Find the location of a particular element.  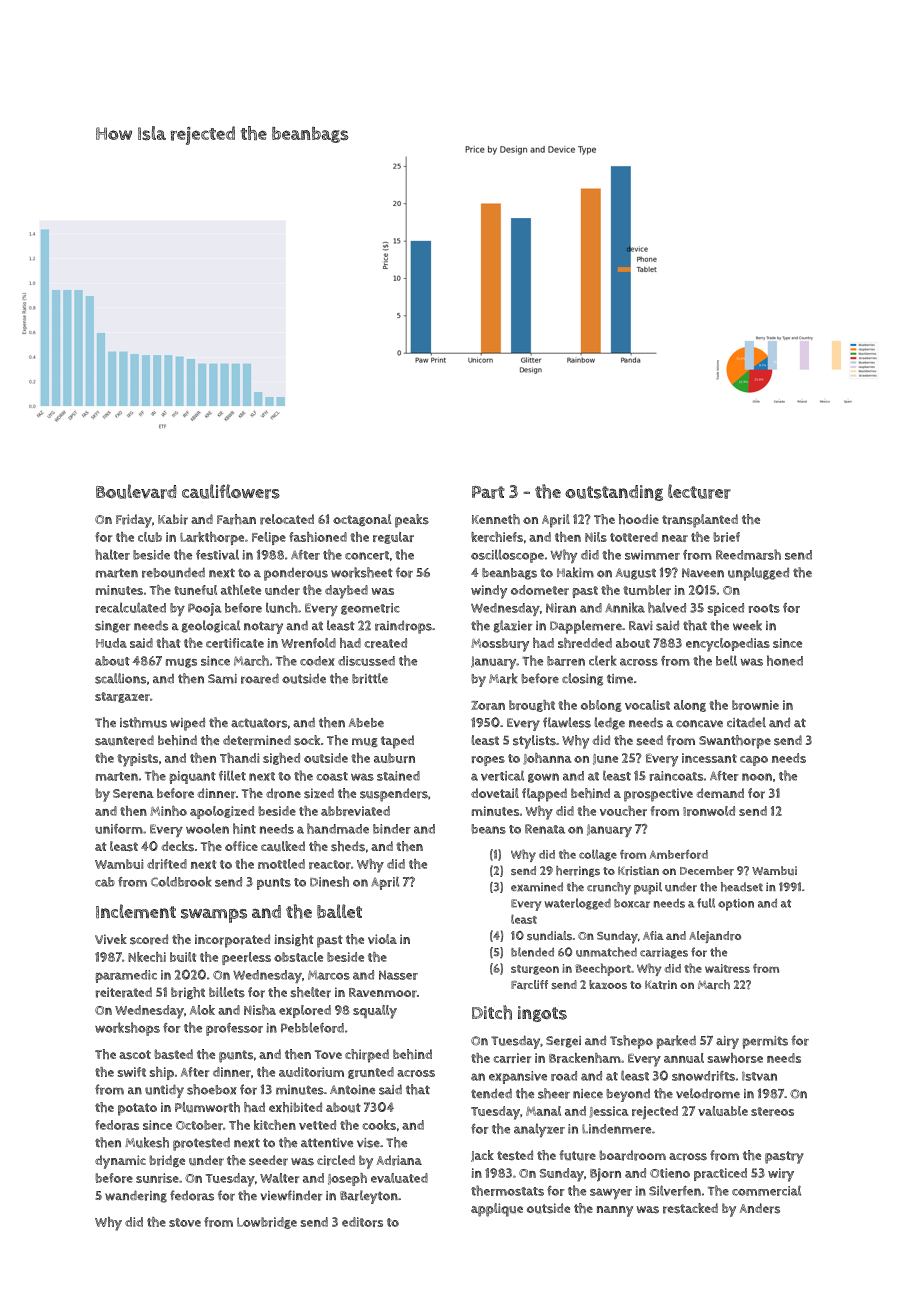

drone is located at coordinates (283, 793).
